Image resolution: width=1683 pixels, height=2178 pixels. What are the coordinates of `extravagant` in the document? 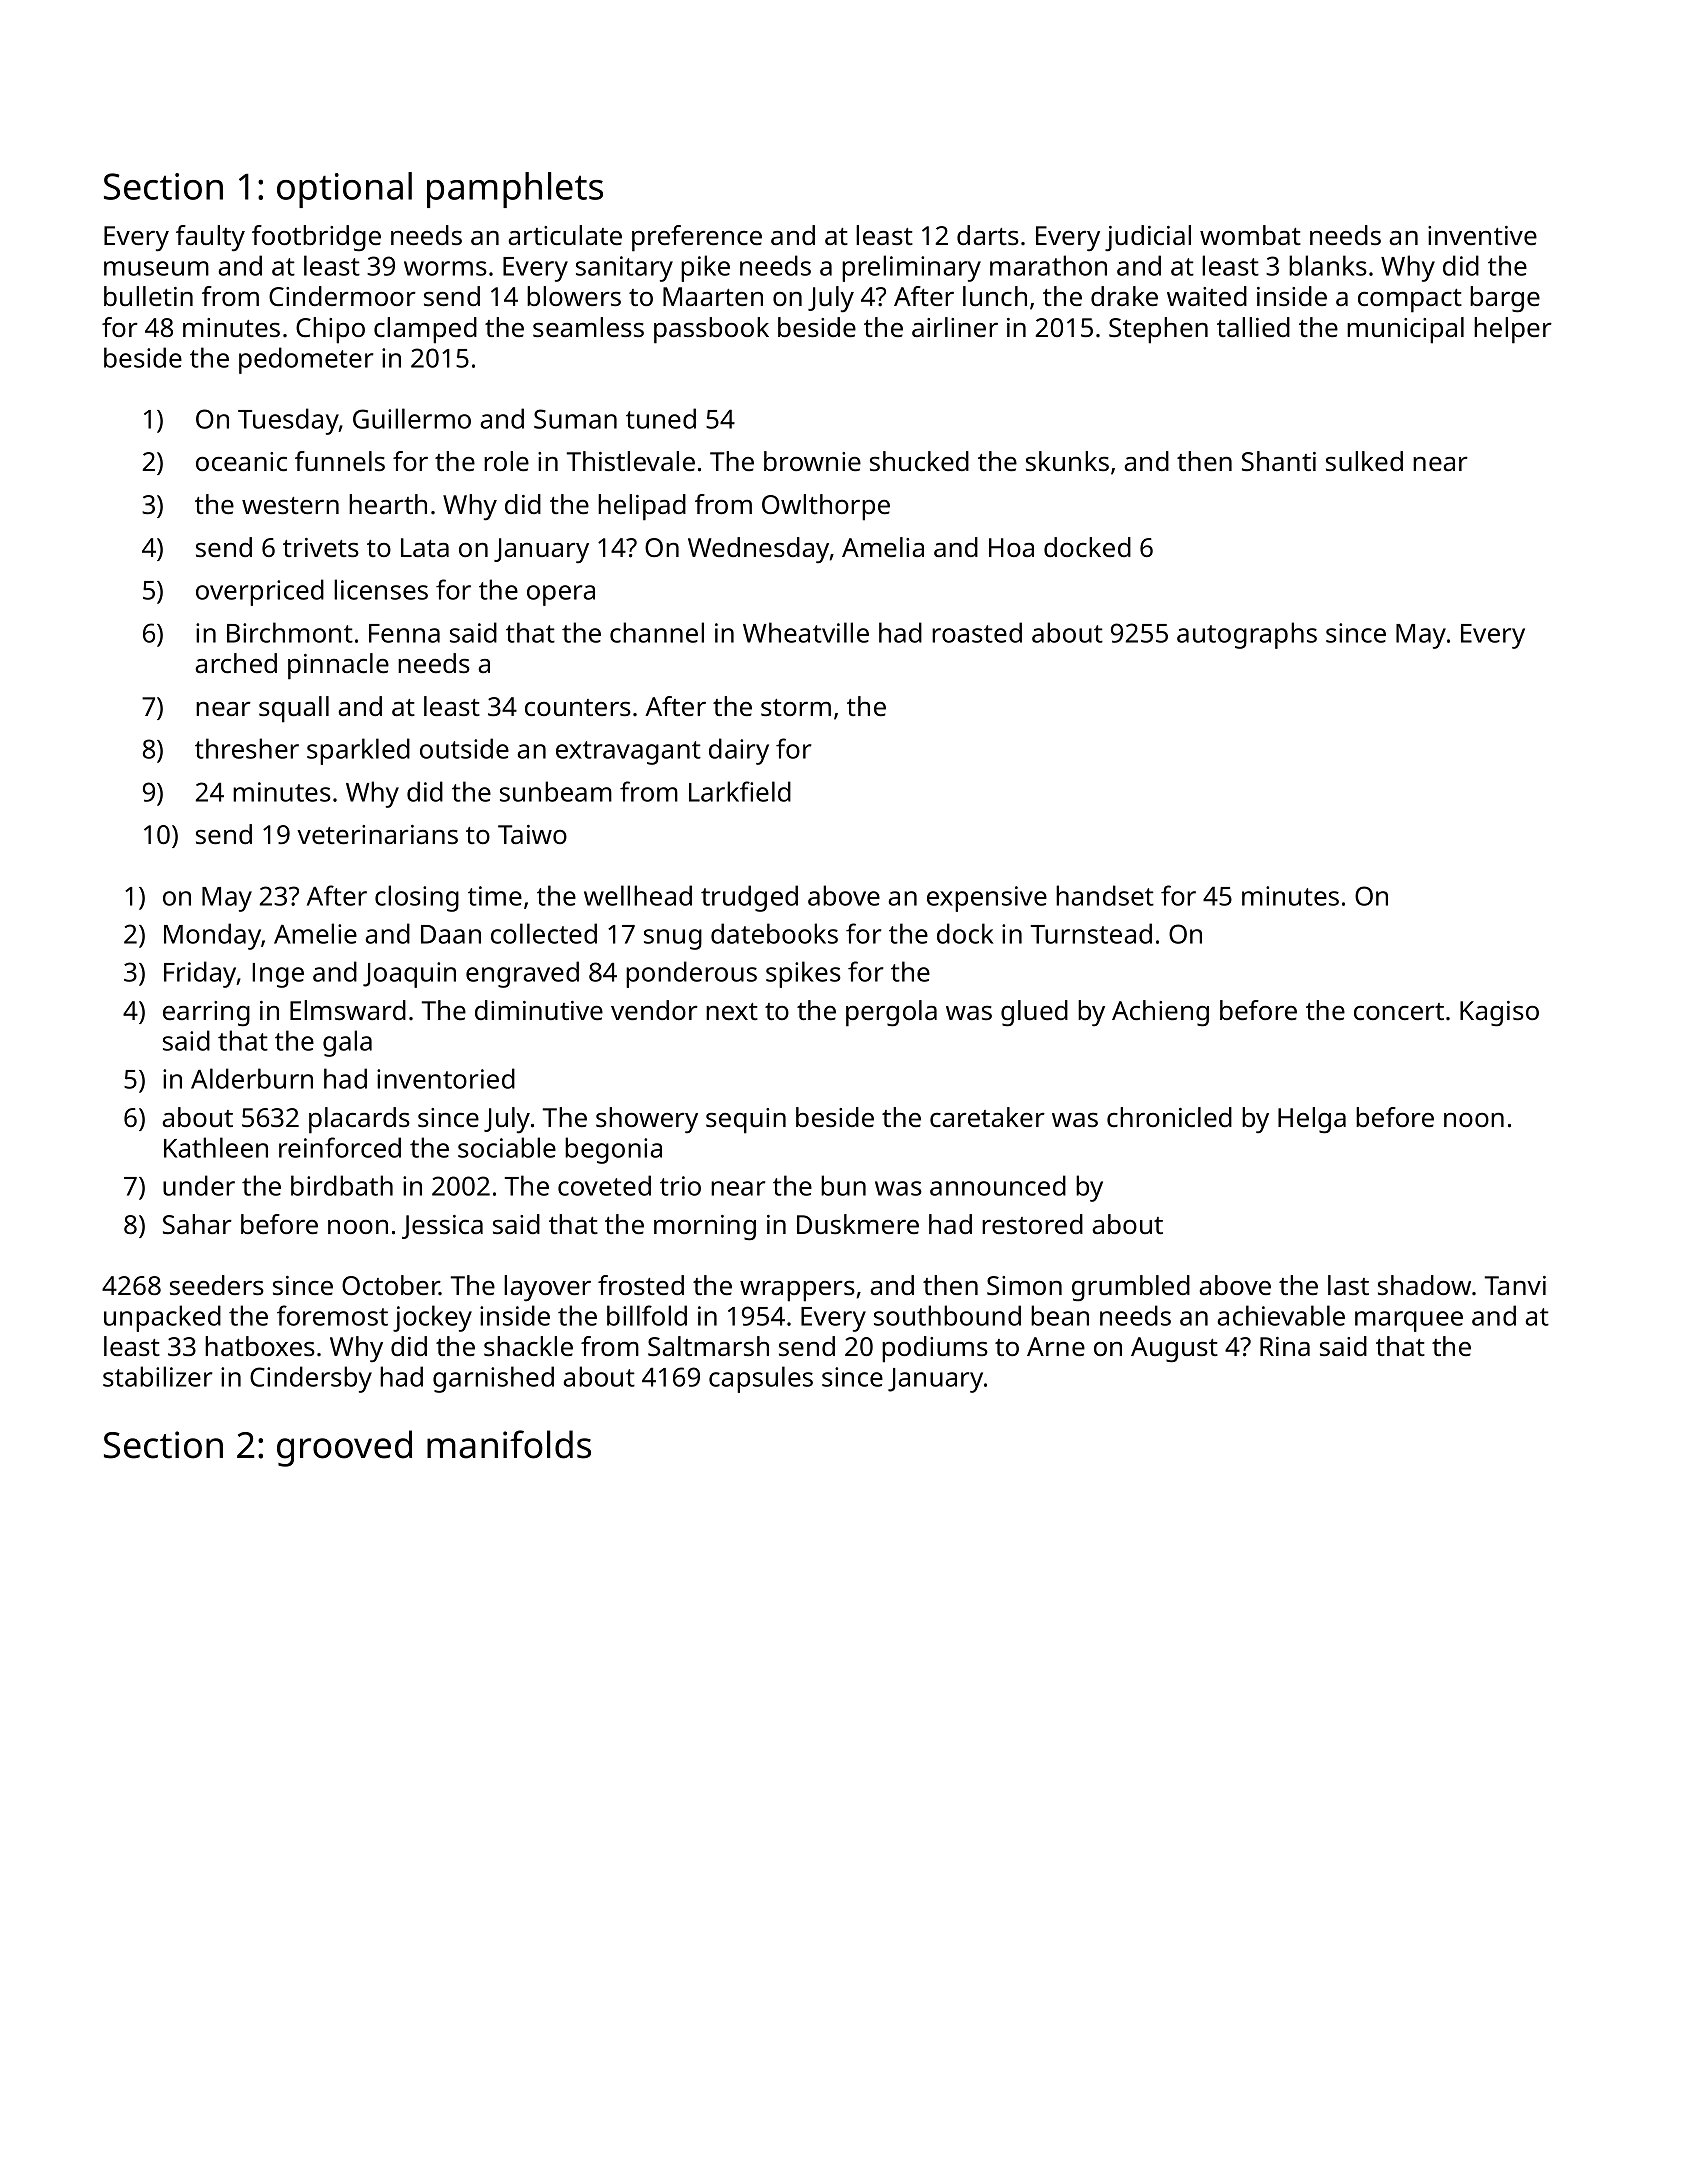 It's located at (628, 753).
